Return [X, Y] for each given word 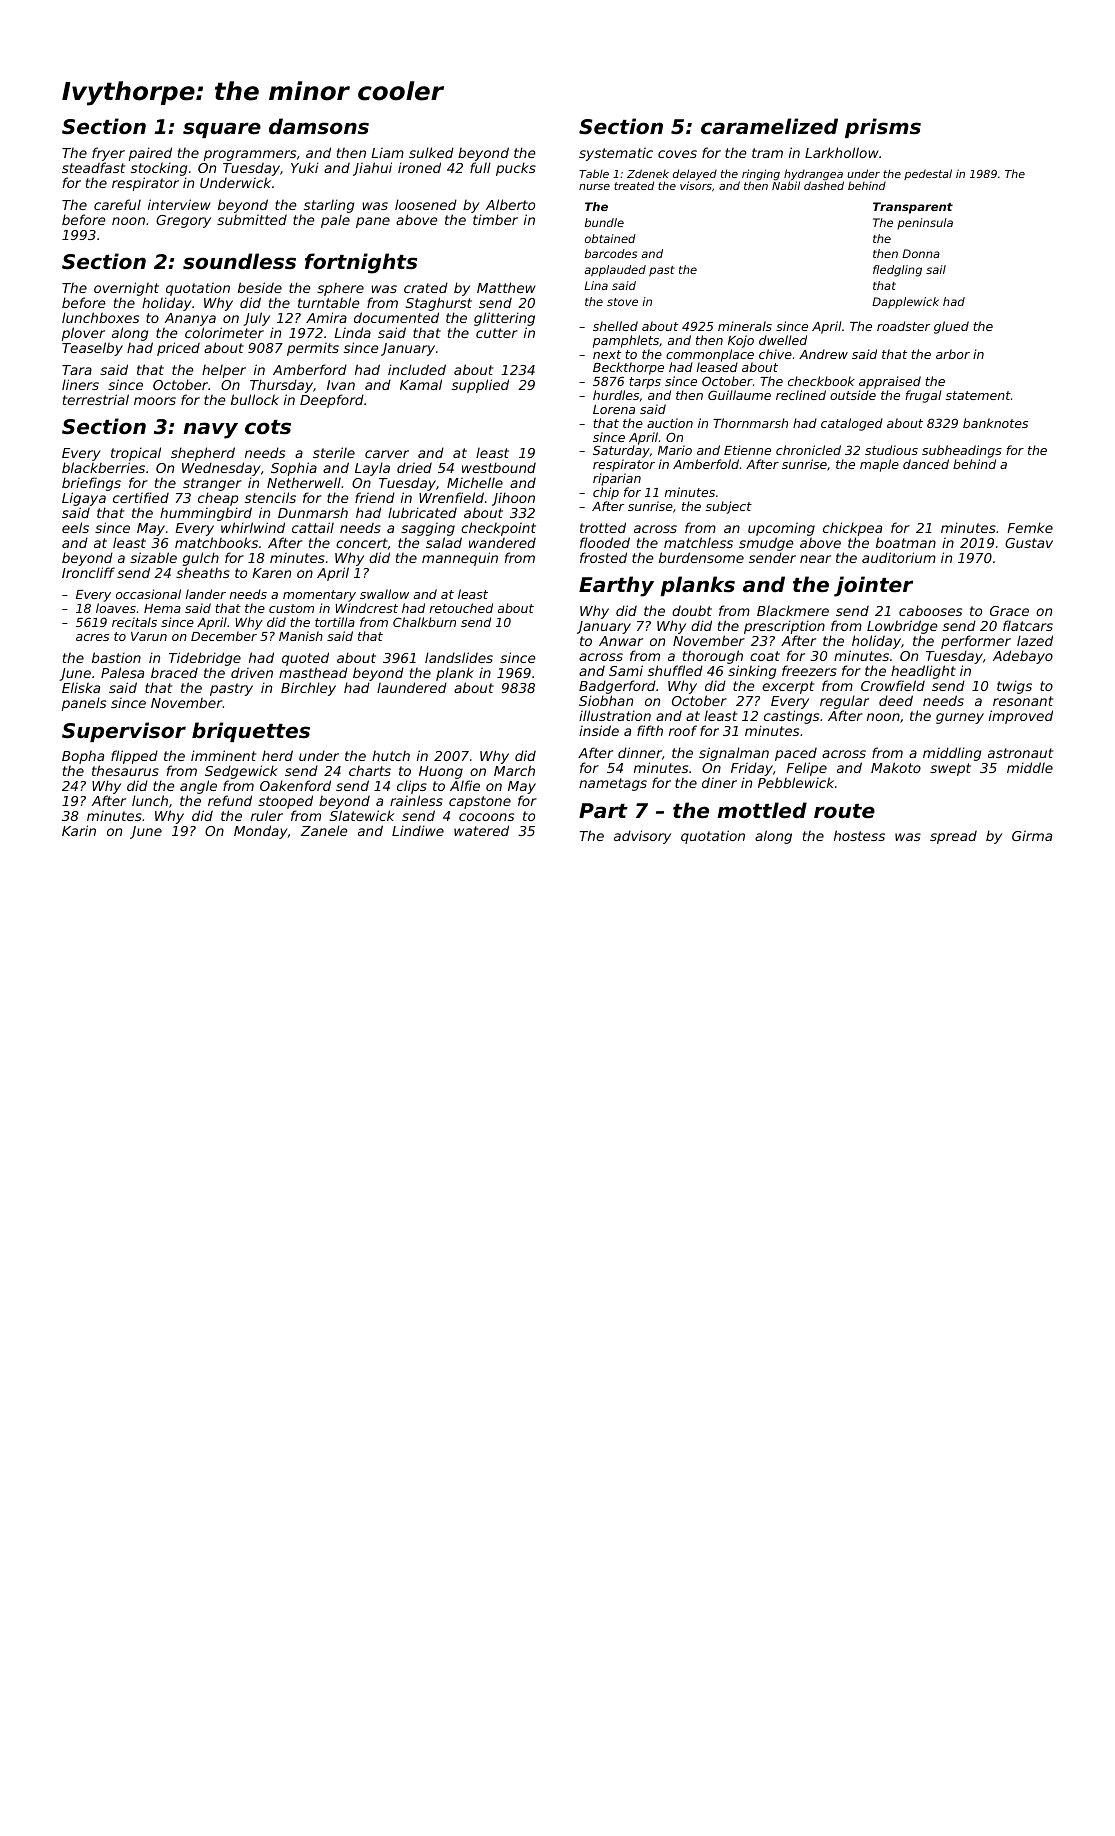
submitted [252, 219]
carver [387, 454]
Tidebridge [205, 660]
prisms [883, 128]
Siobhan [606, 700]
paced [796, 755]
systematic [616, 154]
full [480, 167]
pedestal [928, 174]
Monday [261, 832]
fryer [108, 154]
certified [141, 497]
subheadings [962, 451]
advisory [642, 837]
